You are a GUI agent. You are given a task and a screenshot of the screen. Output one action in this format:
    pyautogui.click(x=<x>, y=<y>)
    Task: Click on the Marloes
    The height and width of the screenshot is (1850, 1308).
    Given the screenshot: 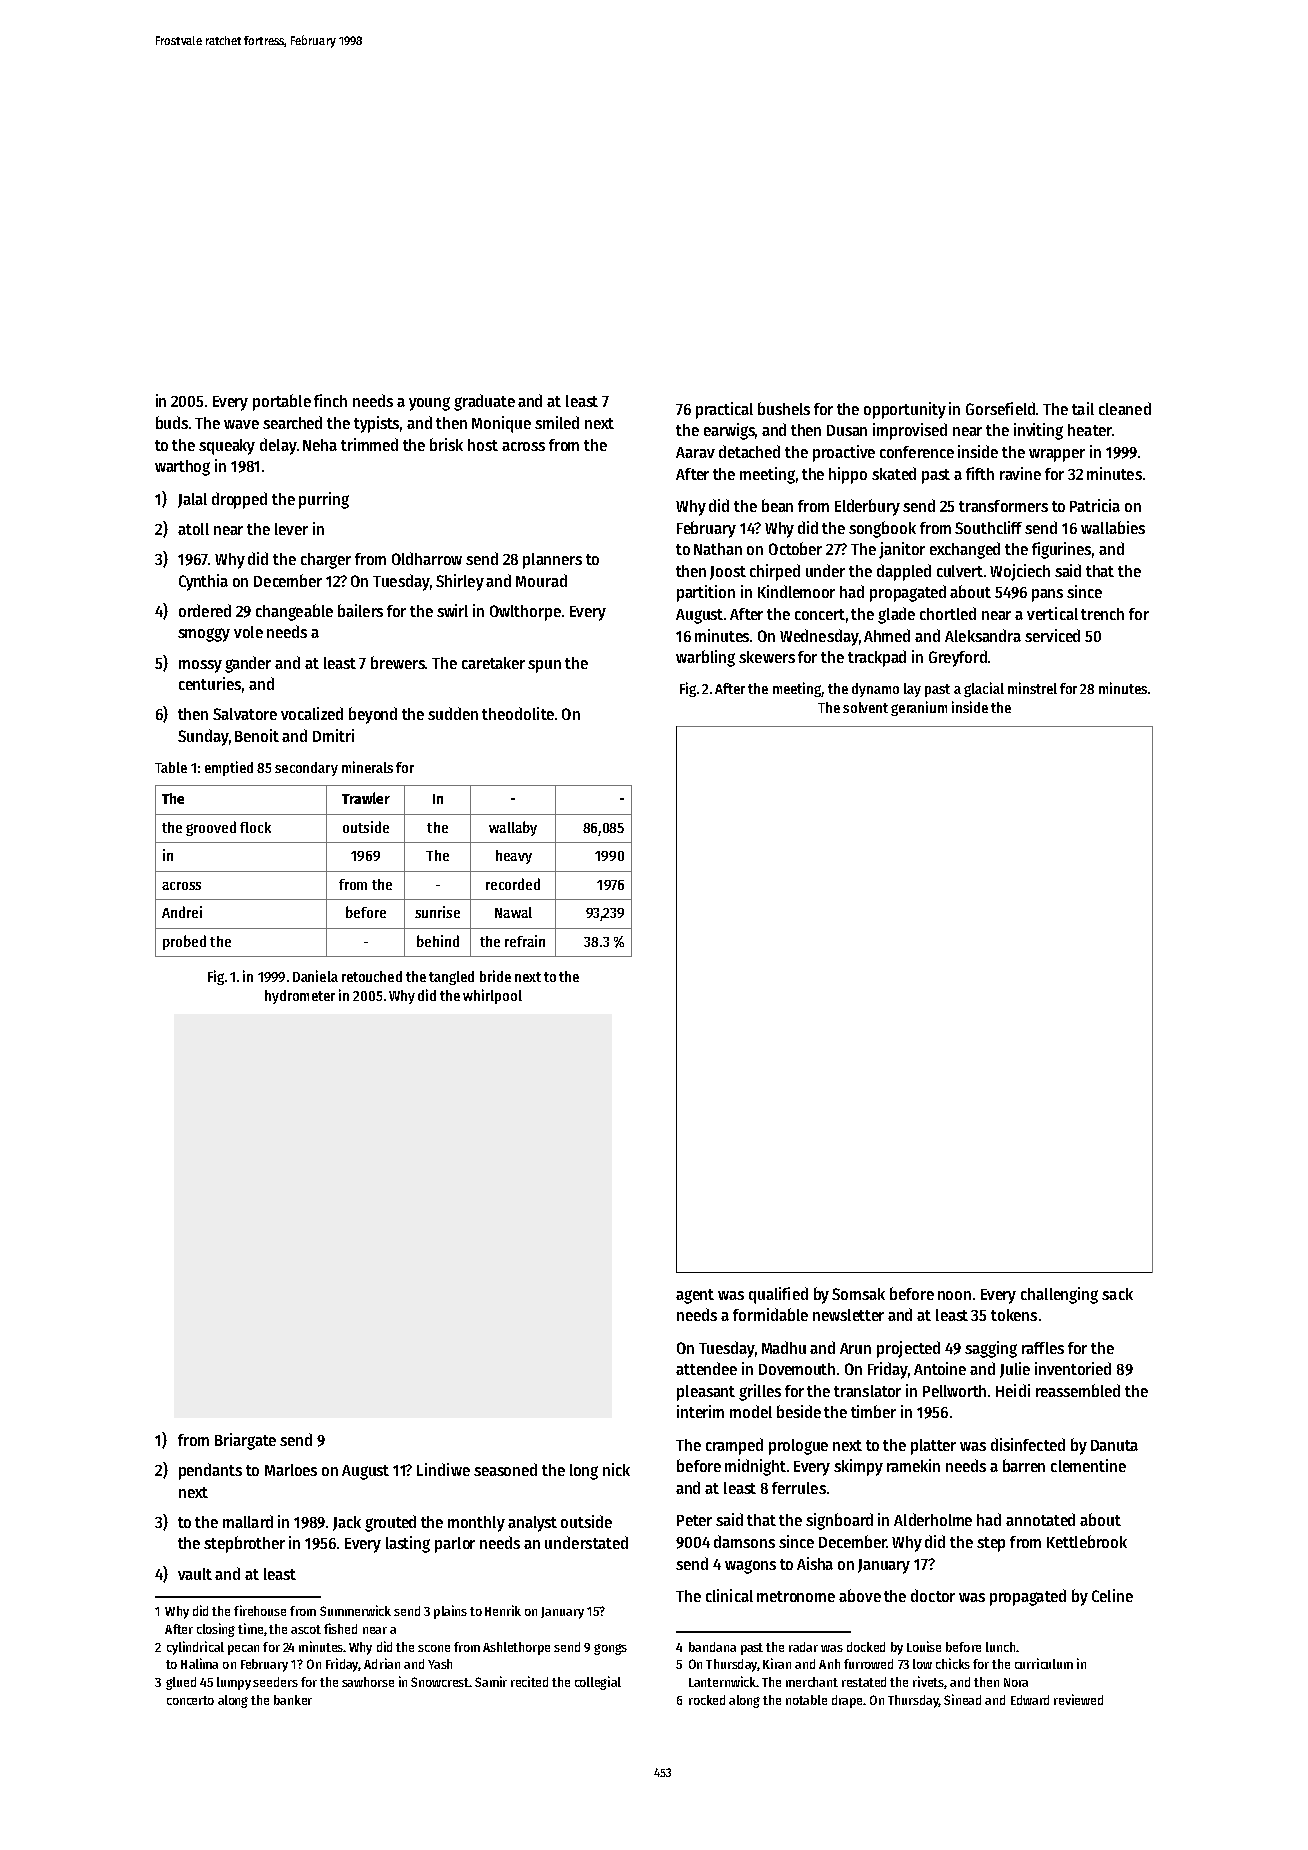 What is the action you would take?
    pyautogui.click(x=291, y=1470)
